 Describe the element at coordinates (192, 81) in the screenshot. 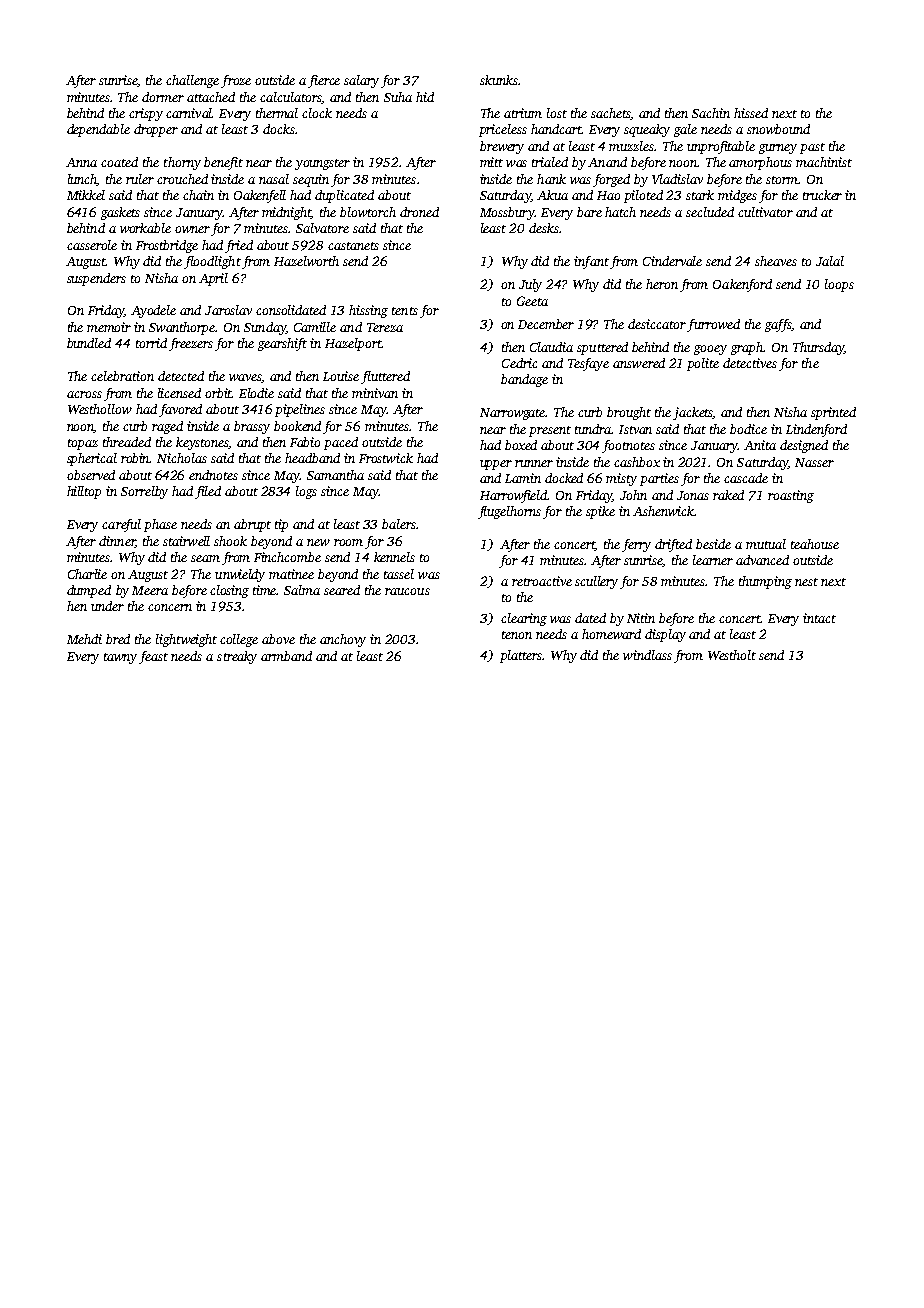

I see `challenge` at that location.
